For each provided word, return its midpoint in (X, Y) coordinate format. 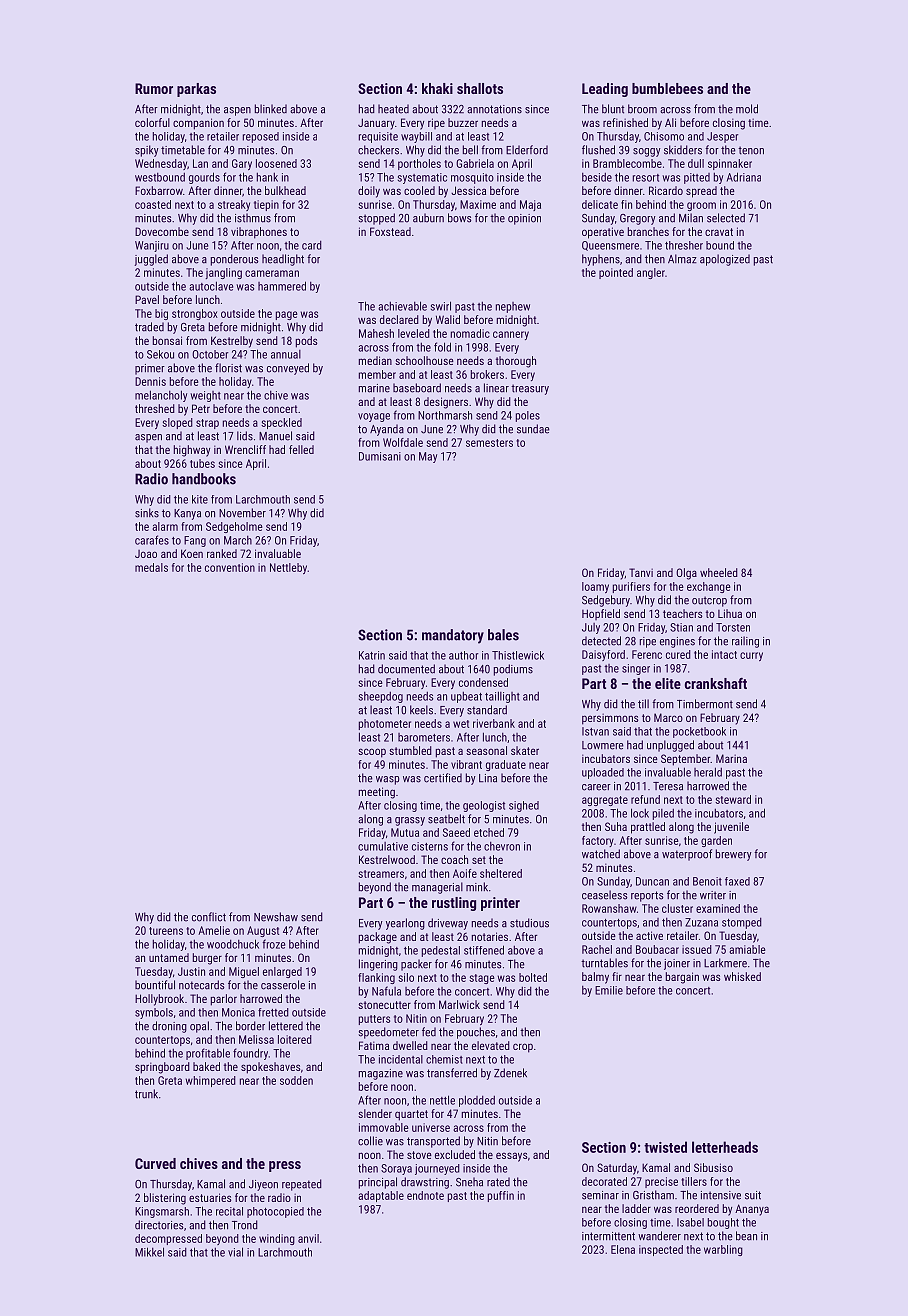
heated (393, 109)
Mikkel (149, 1252)
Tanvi (641, 572)
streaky (234, 205)
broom (642, 109)
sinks (147, 513)
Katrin (372, 655)
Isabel (690, 1222)
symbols (154, 1013)
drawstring (425, 1183)
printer (500, 904)
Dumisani (380, 456)
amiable (747, 949)
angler (651, 273)
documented (406, 669)
